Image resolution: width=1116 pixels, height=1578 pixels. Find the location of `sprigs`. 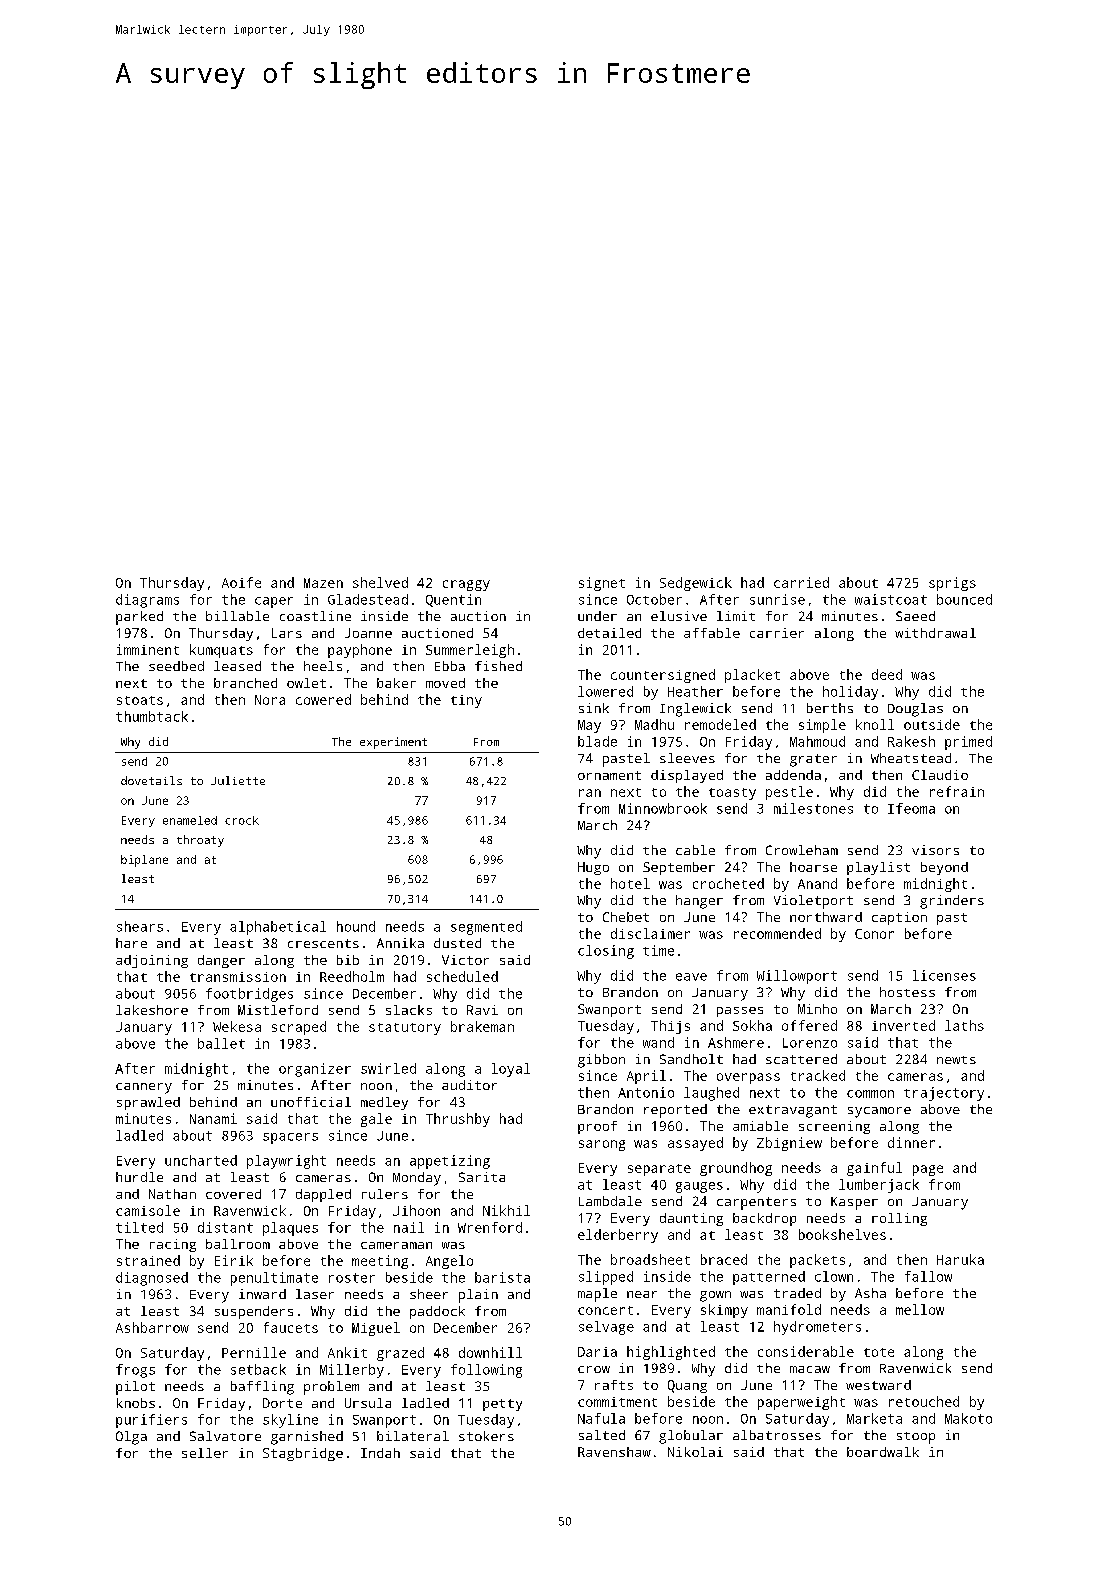

sprigs is located at coordinates (952, 584).
